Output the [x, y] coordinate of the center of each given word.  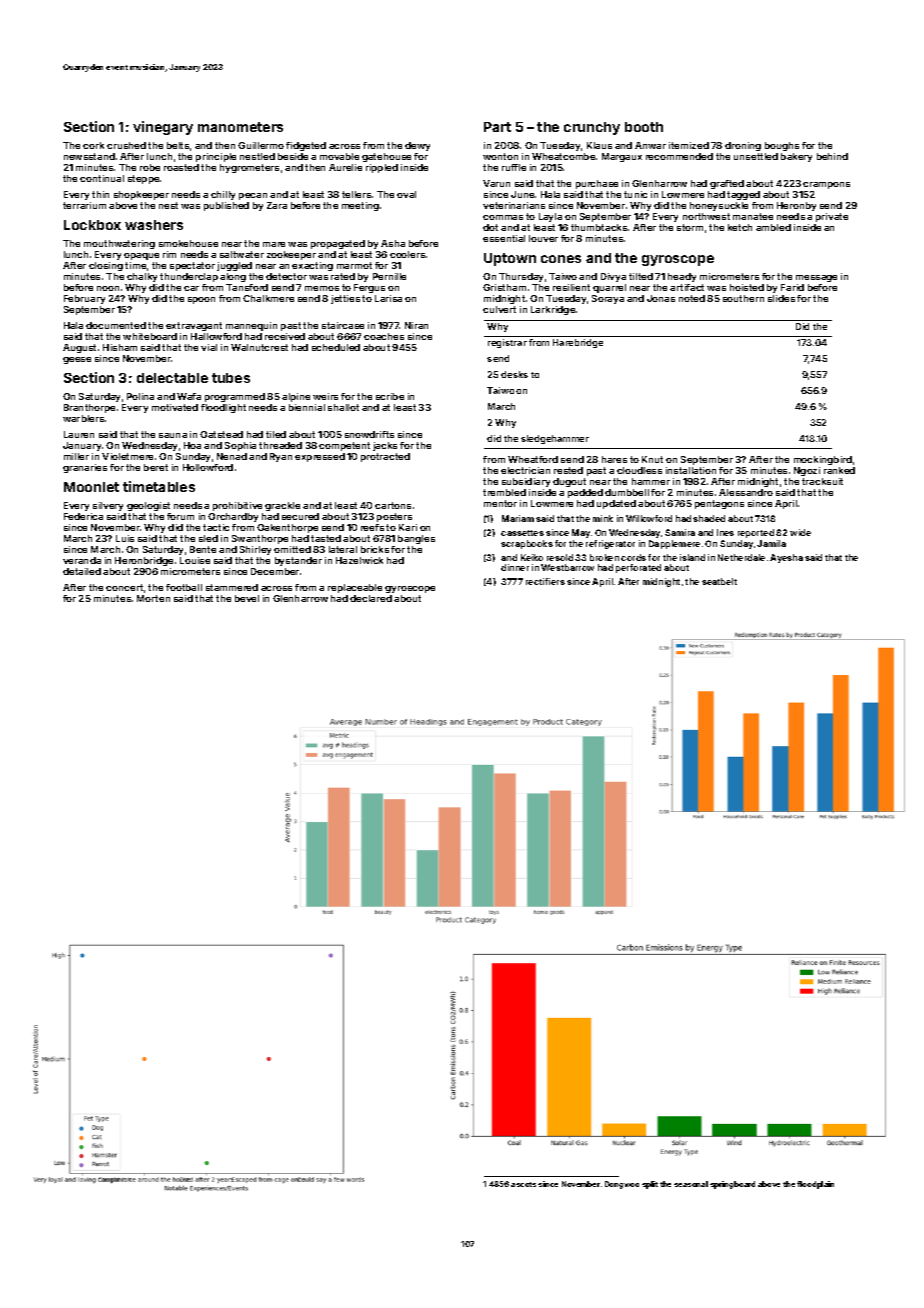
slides [781, 298]
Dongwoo [622, 1185]
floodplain [815, 1185]
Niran [416, 325]
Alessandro [746, 492]
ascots [523, 1184]
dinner [515, 567]
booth [644, 127]
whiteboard [150, 336]
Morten [153, 598]
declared [371, 598]
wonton [500, 156]
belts [178, 145]
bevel [247, 598]
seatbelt [719, 581]
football [184, 587]
